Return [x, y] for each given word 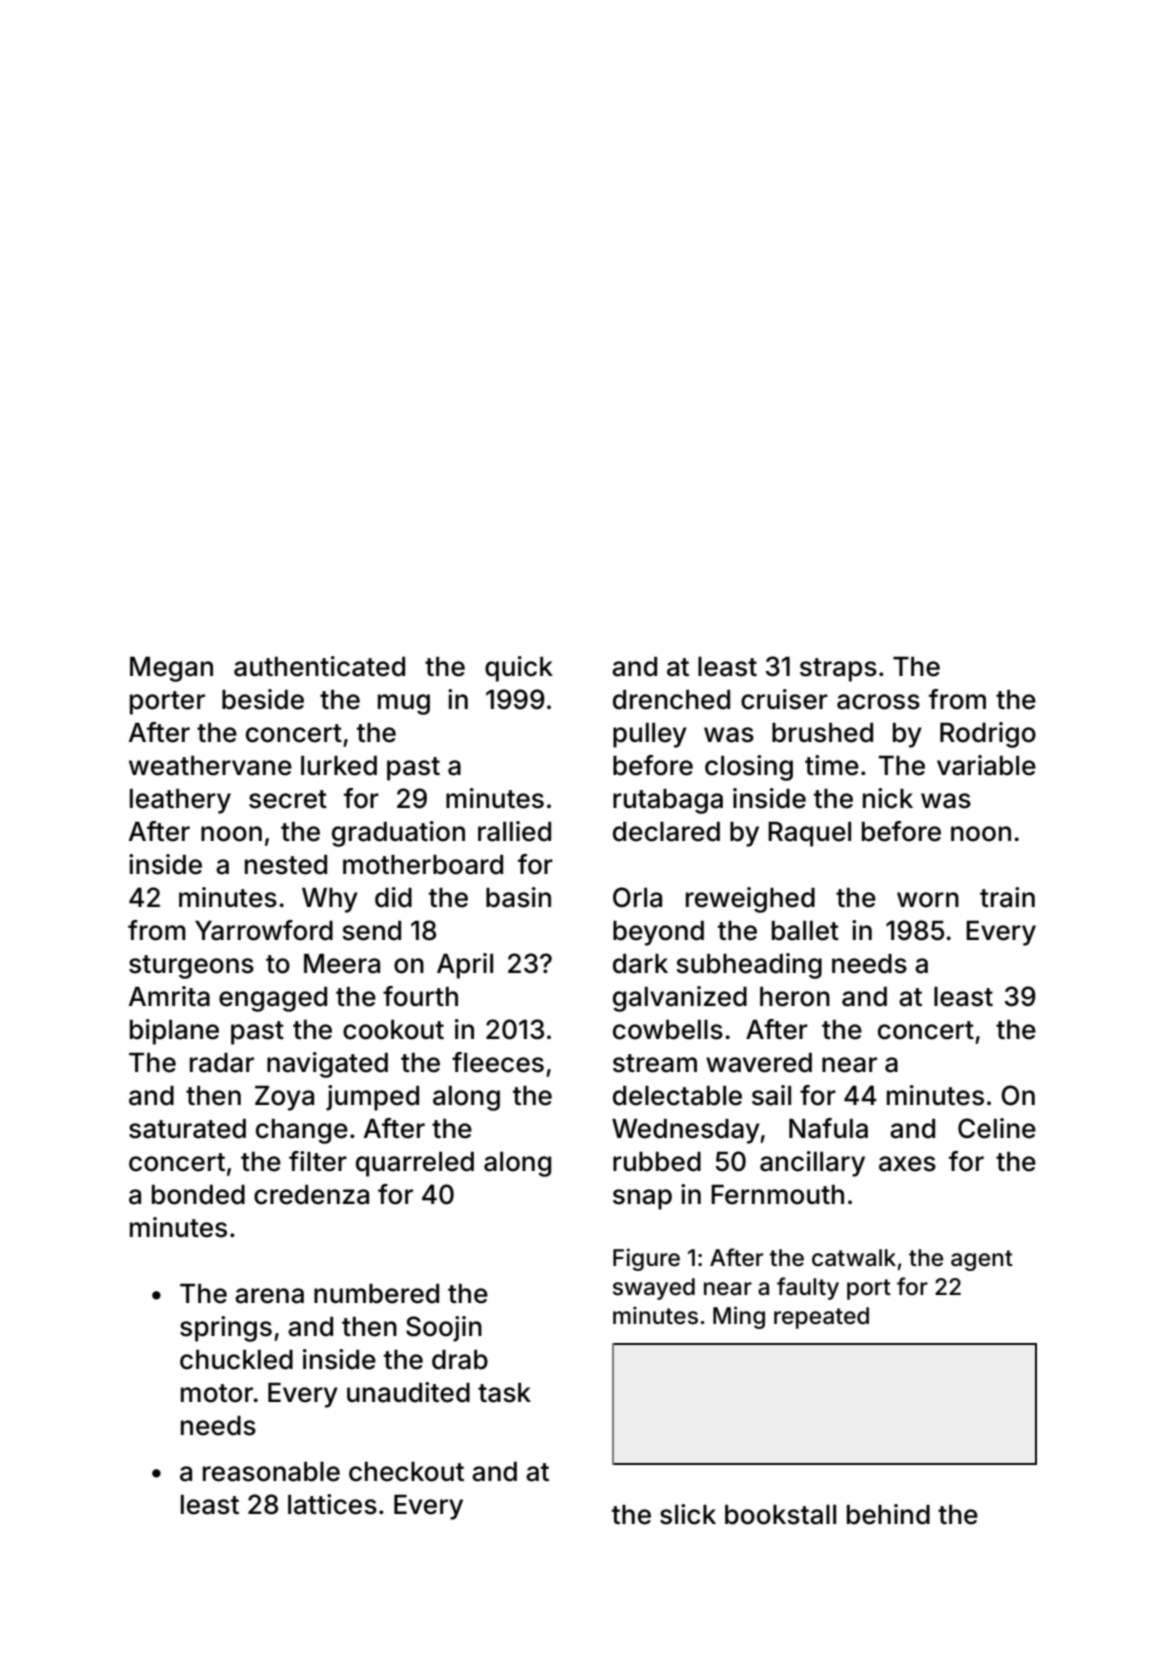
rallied [514, 831]
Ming [739, 1317]
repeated [821, 1318]
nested [286, 865]
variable [986, 765]
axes [907, 1164]
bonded [198, 1195]
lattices [332, 1504]
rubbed [657, 1162]
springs [226, 1329]
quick [519, 669]
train [1007, 897]
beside [263, 699]
